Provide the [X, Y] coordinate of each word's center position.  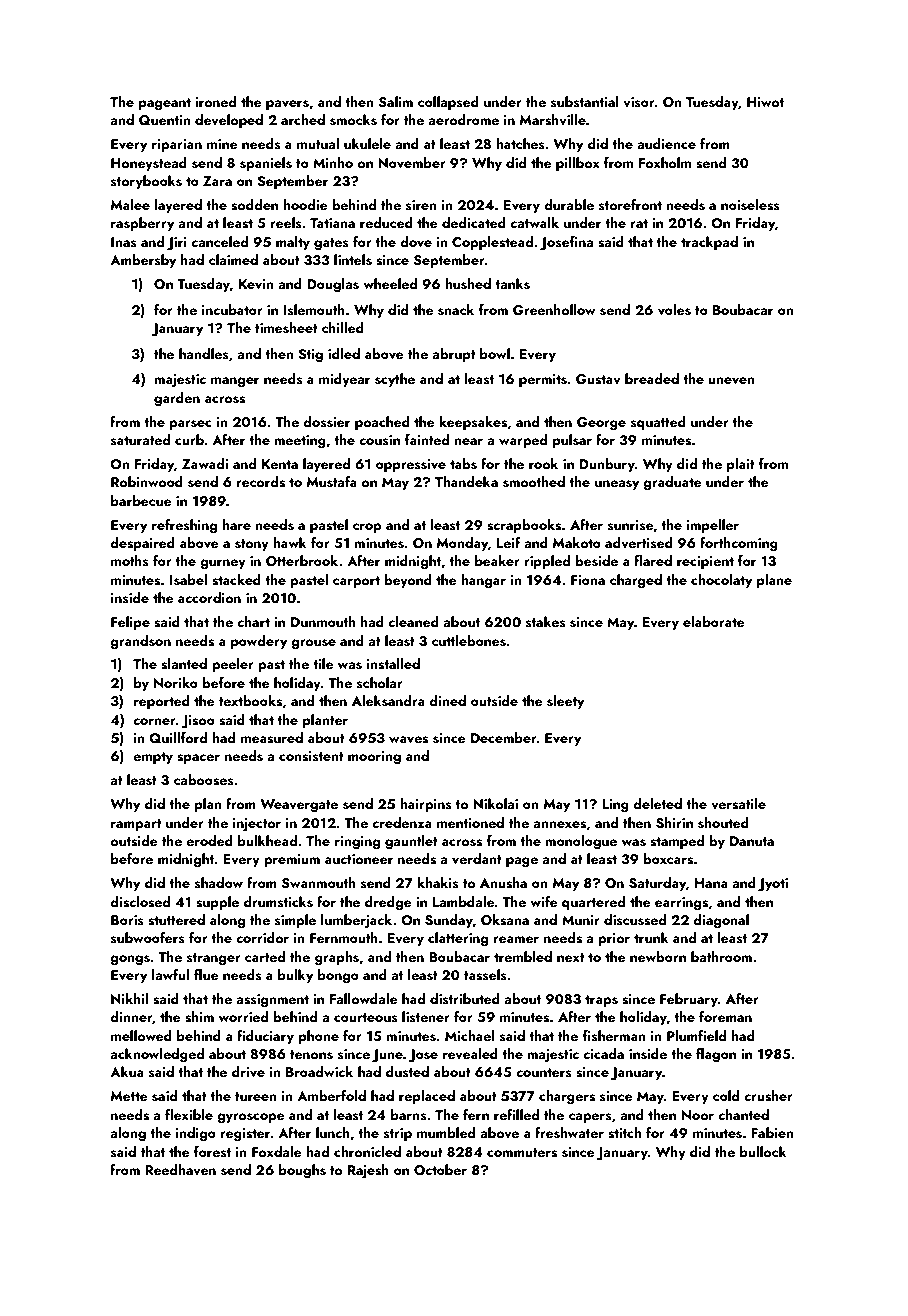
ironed [215, 101]
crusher [768, 1096]
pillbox [578, 164]
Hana [711, 883]
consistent [311, 756]
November [412, 163]
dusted [407, 1072]
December [504, 737]
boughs [302, 1171]
